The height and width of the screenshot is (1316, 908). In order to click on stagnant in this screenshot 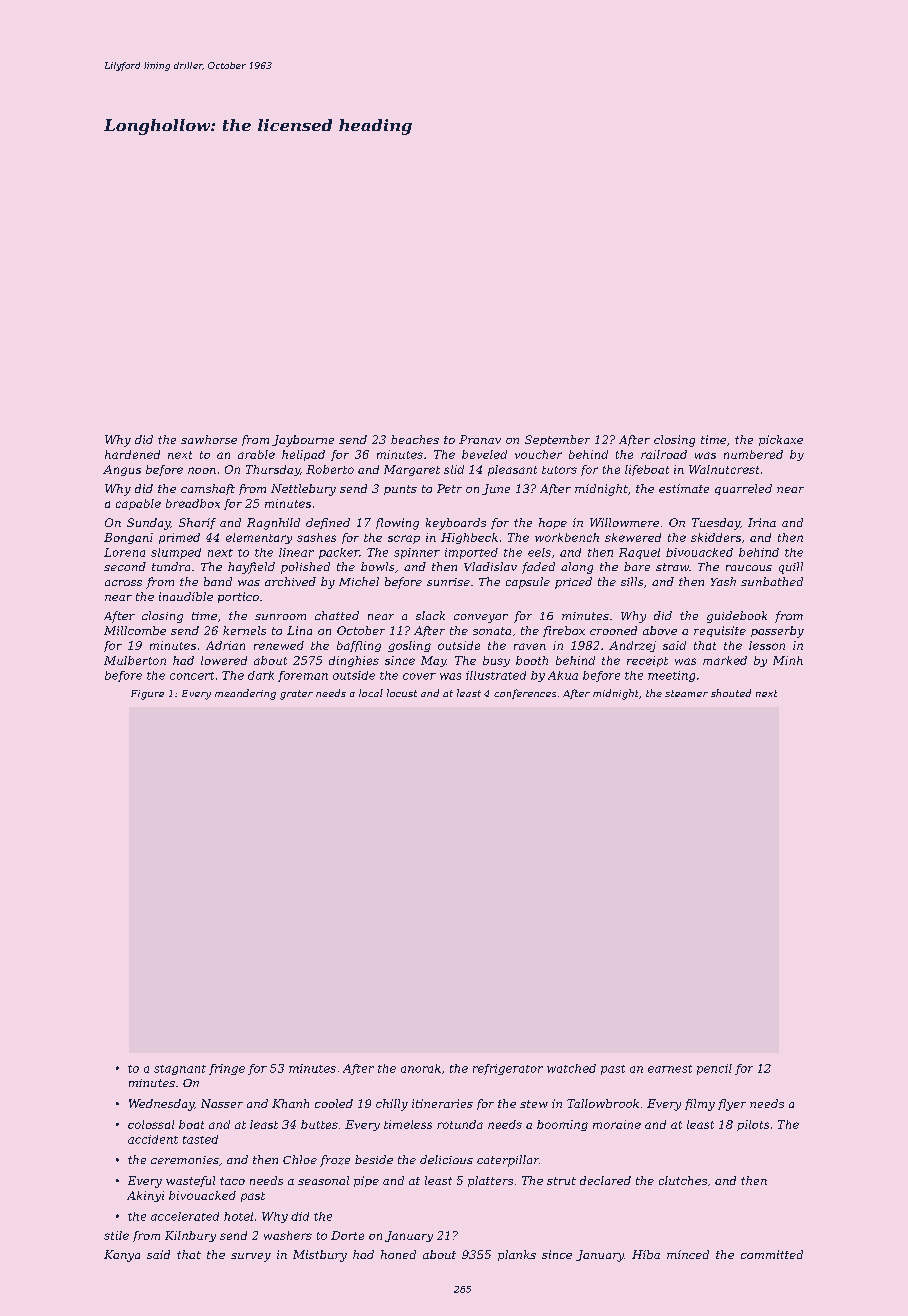, I will do `click(180, 1070)`.
